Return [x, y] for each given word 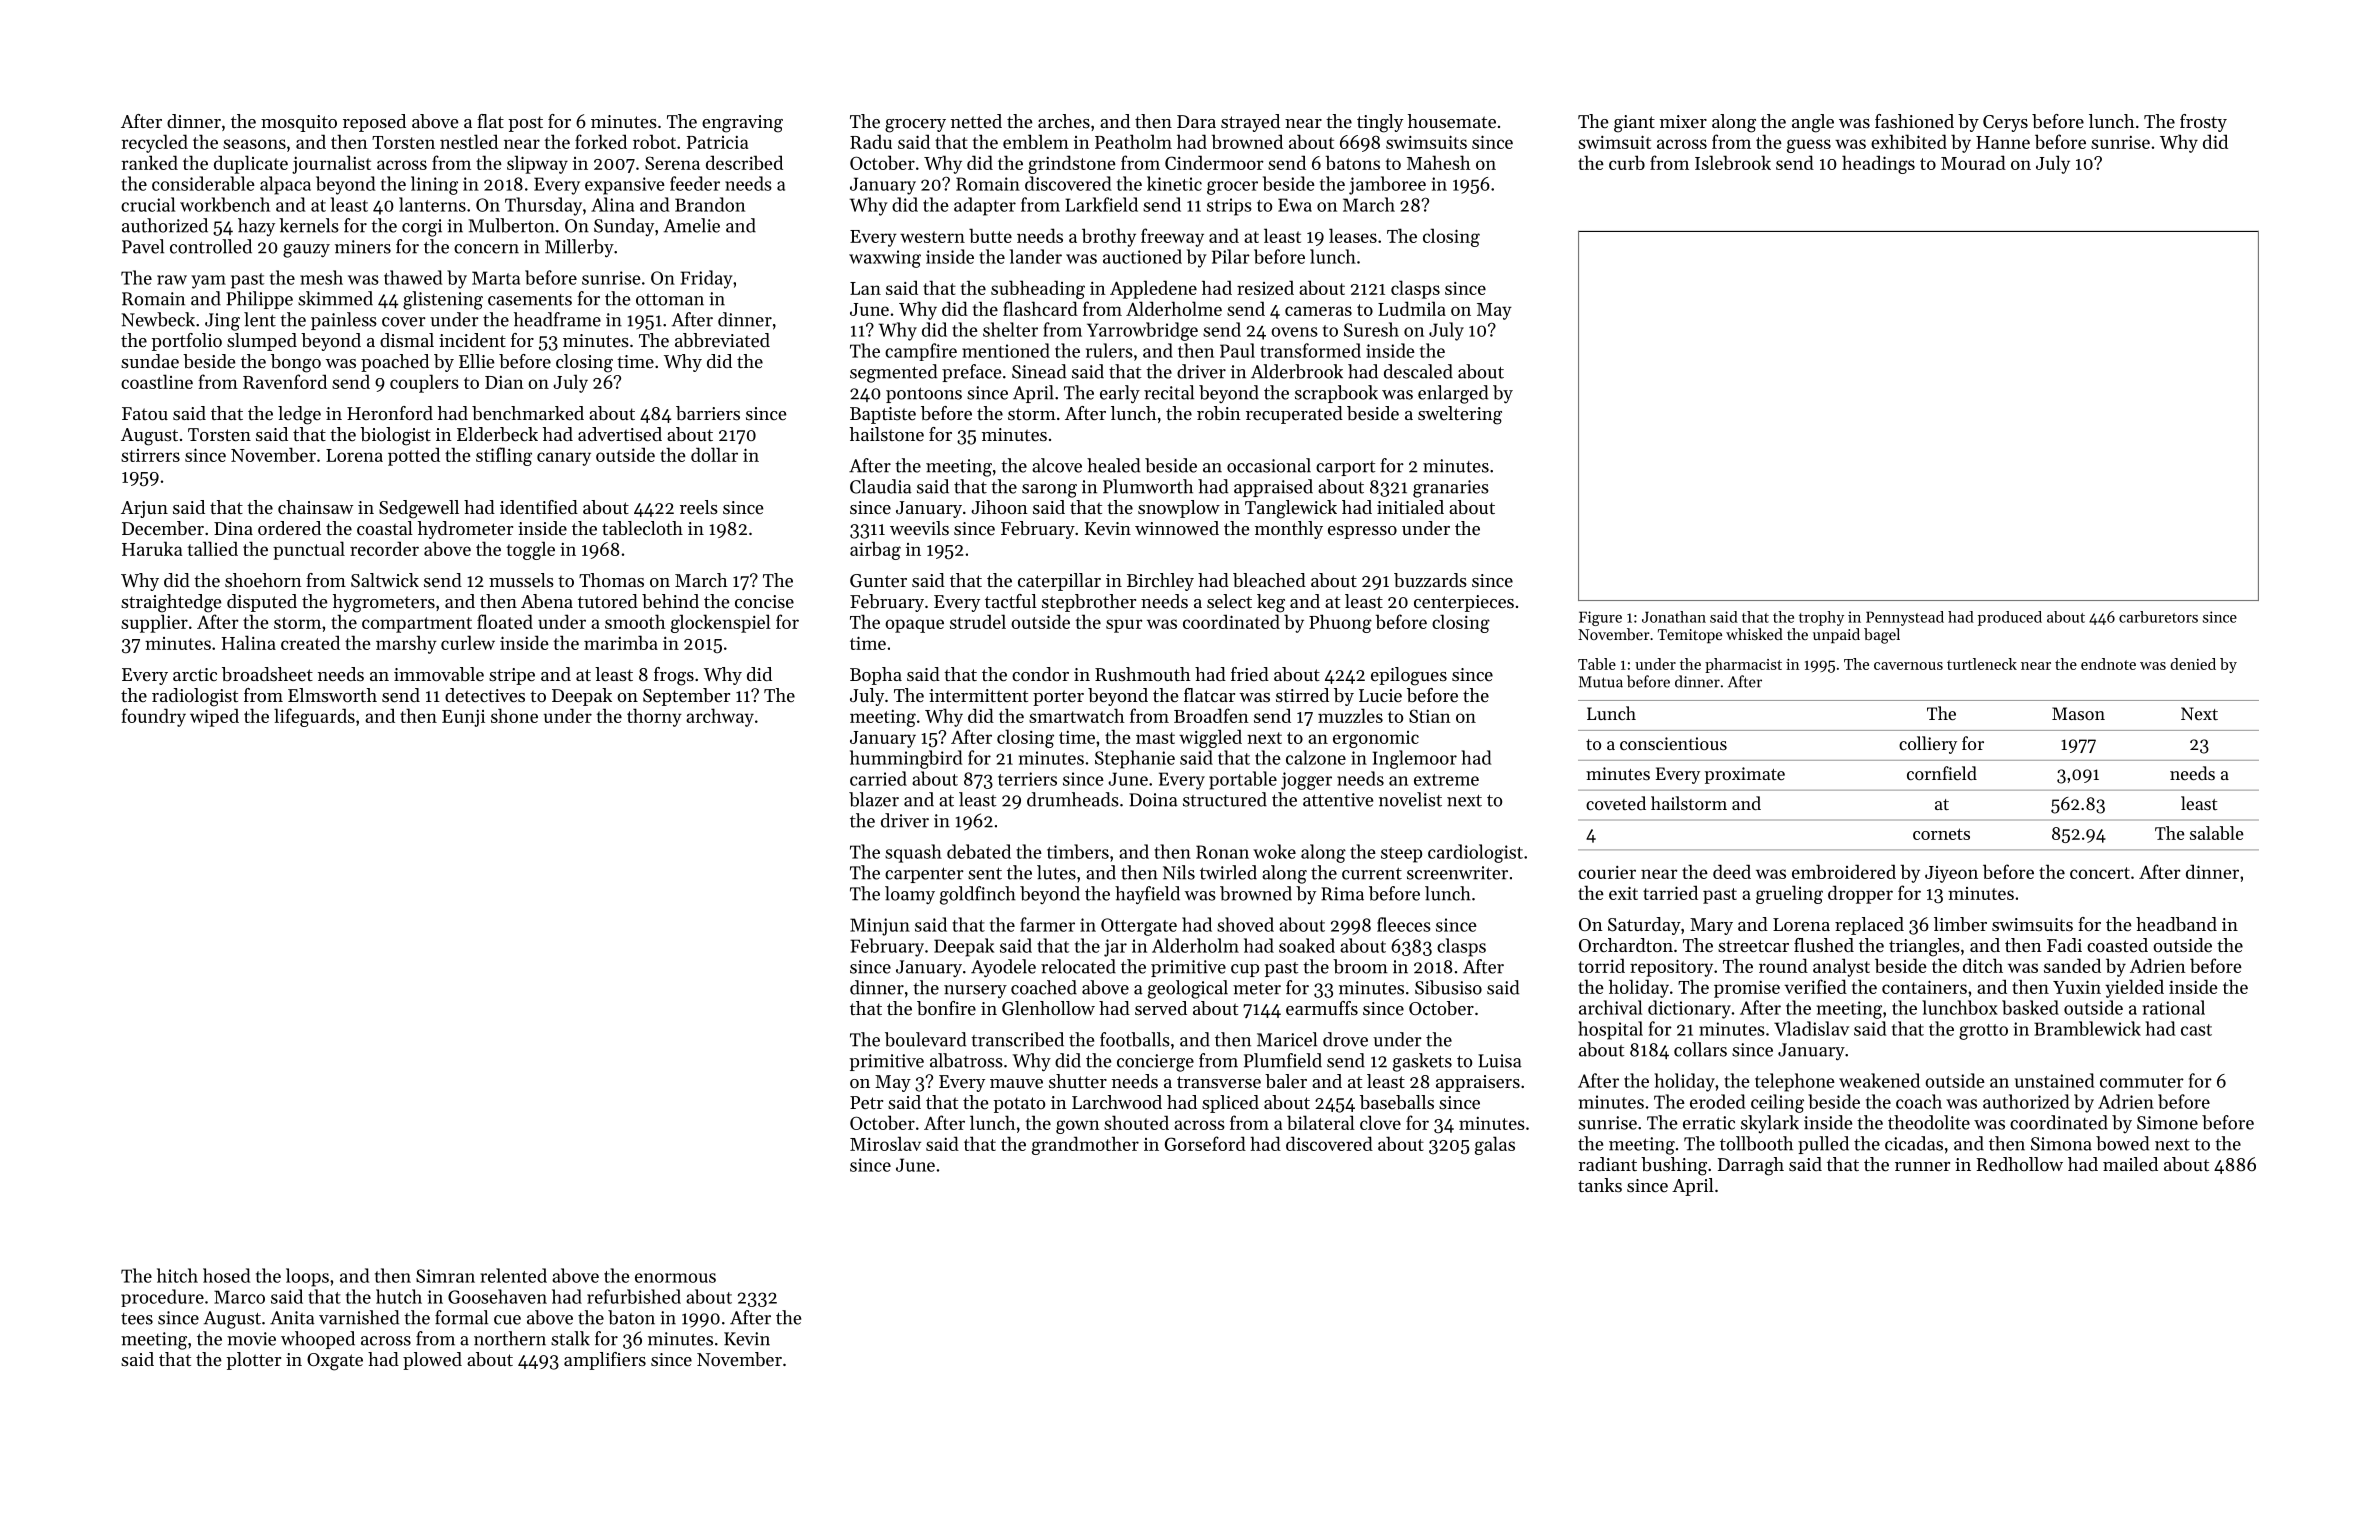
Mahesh [1439, 162]
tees [137, 1319]
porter [1058, 698]
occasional [1269, 465]
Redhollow [2020, 1164]
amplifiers [605, 1361]
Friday [706, 279]
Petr [866, 1102]
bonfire [946, 1008]
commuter [2142, 1082]
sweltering [1460, 415]
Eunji [463, 718]
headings [1878, 164]
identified [539, 507]
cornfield [1942, 773]
